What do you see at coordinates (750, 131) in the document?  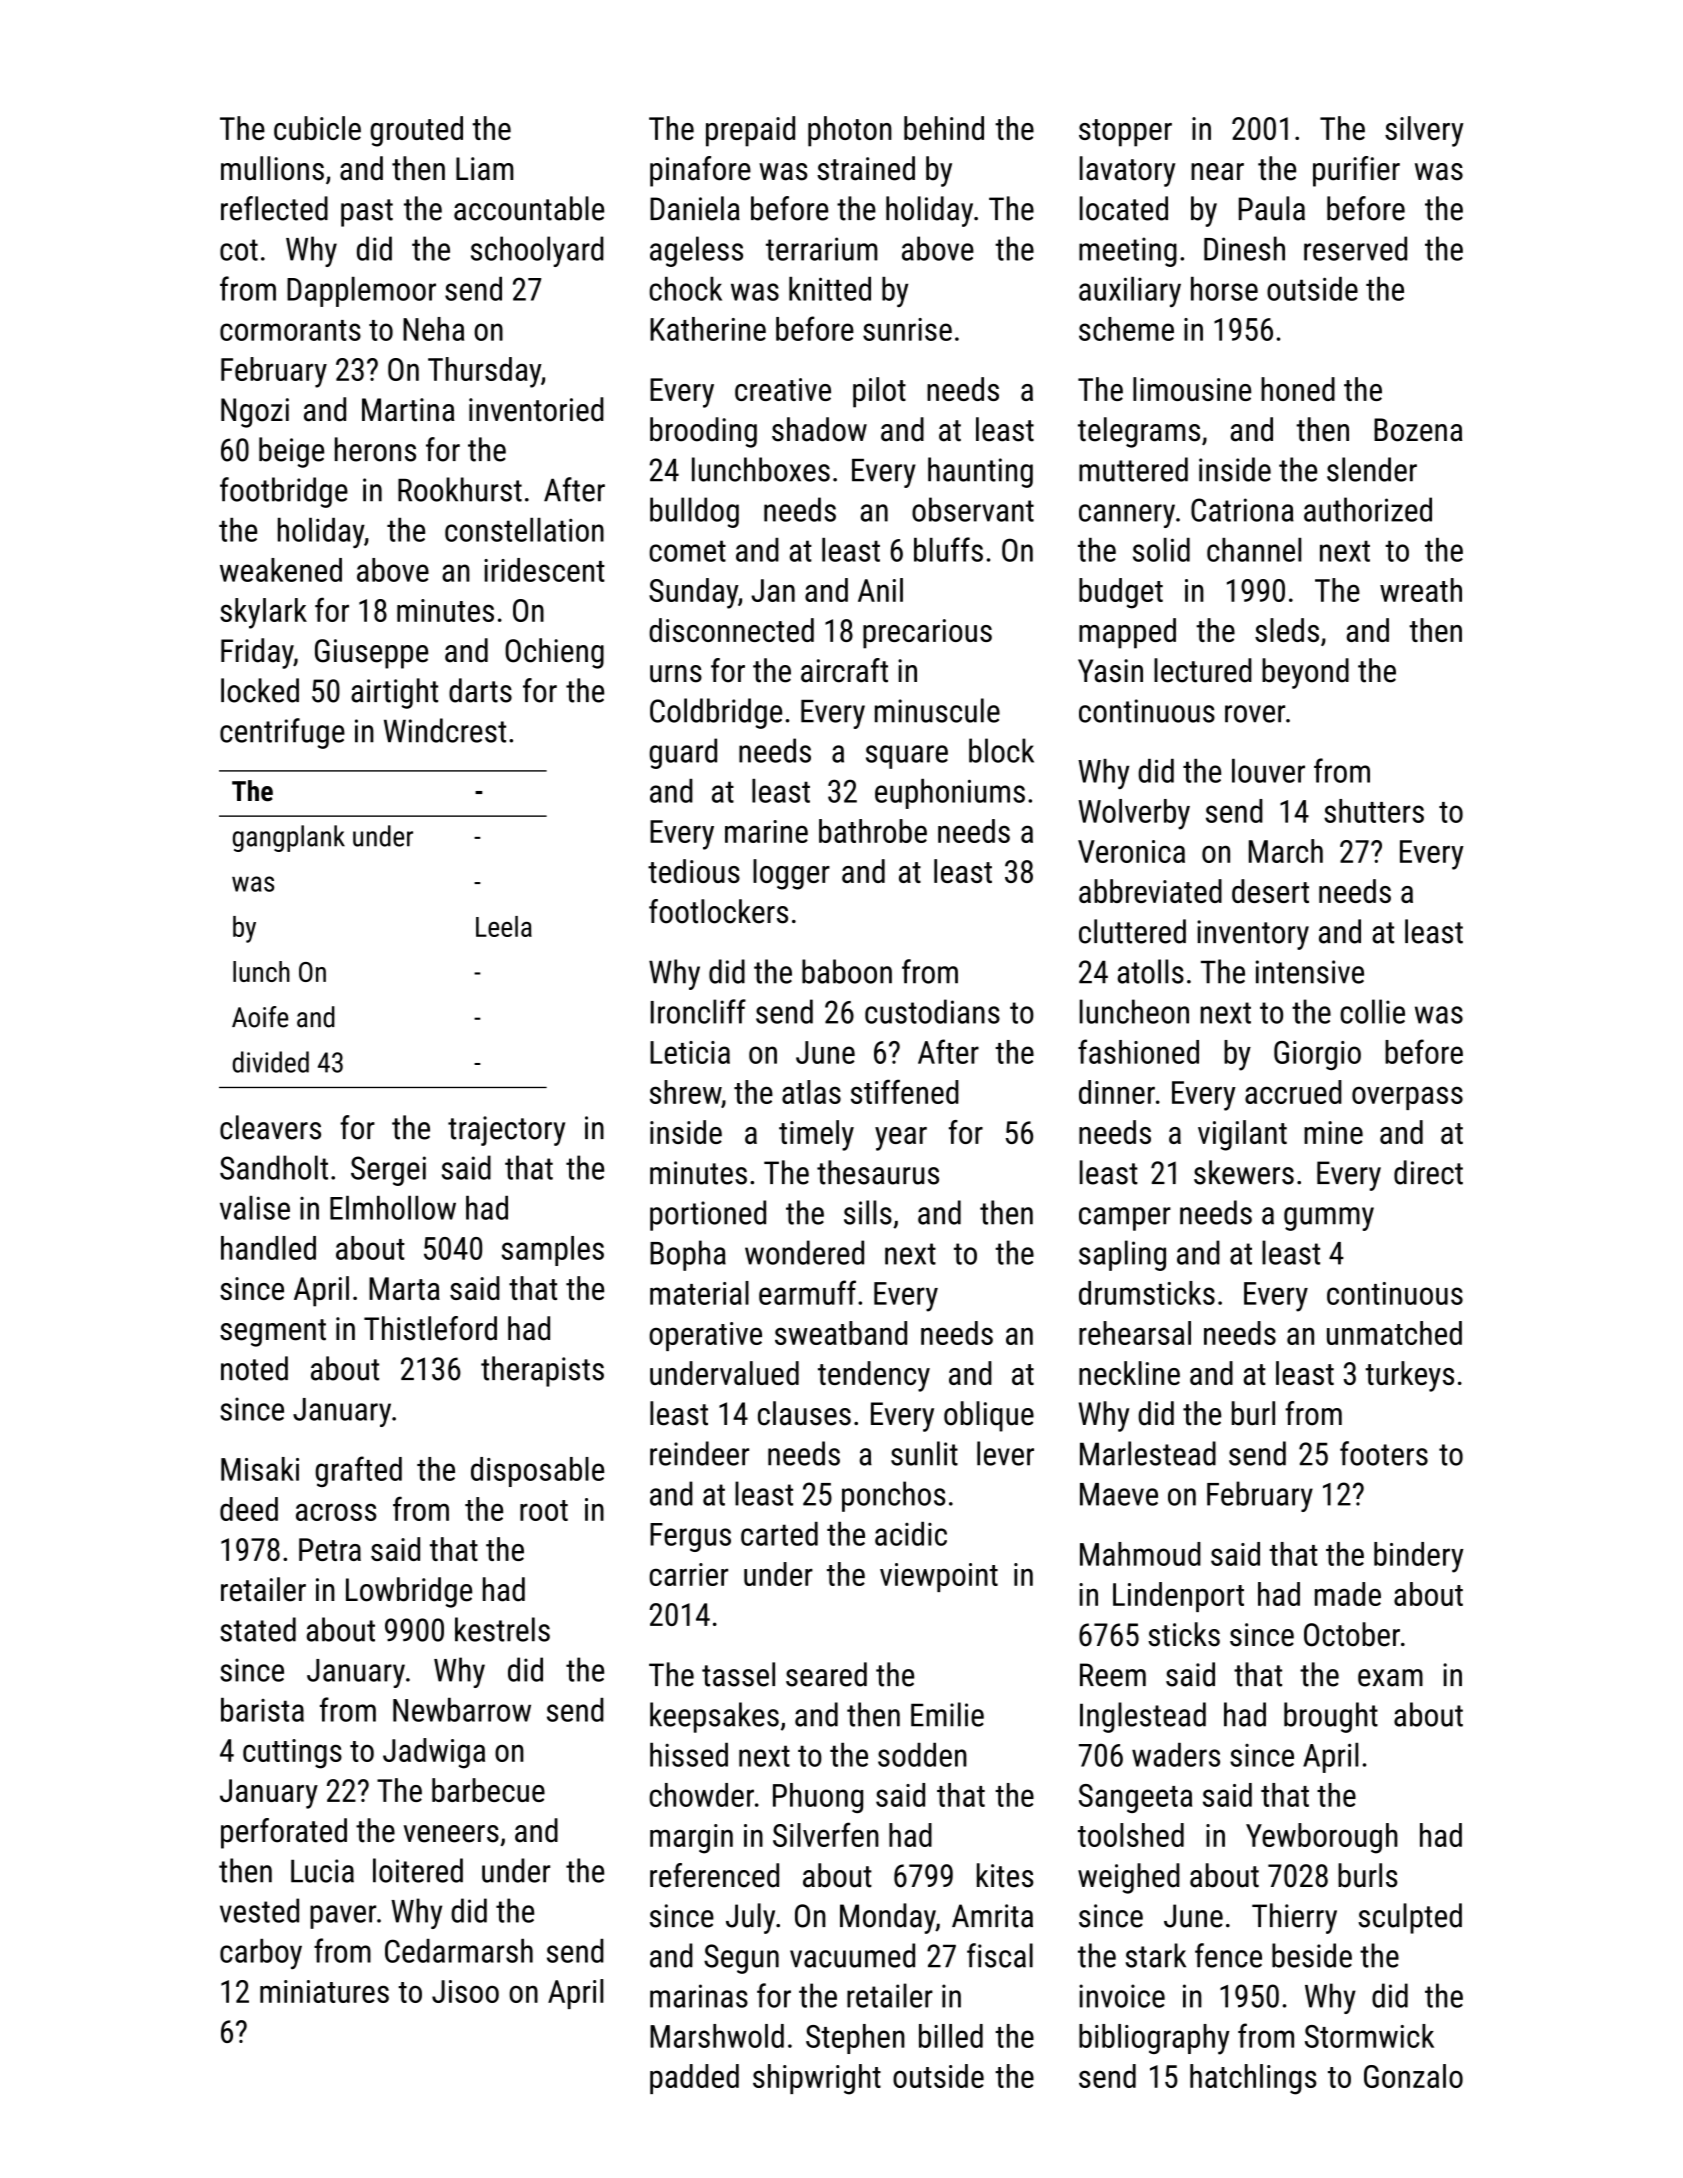 I see `prepaid` at bounding box center [750, 131].
